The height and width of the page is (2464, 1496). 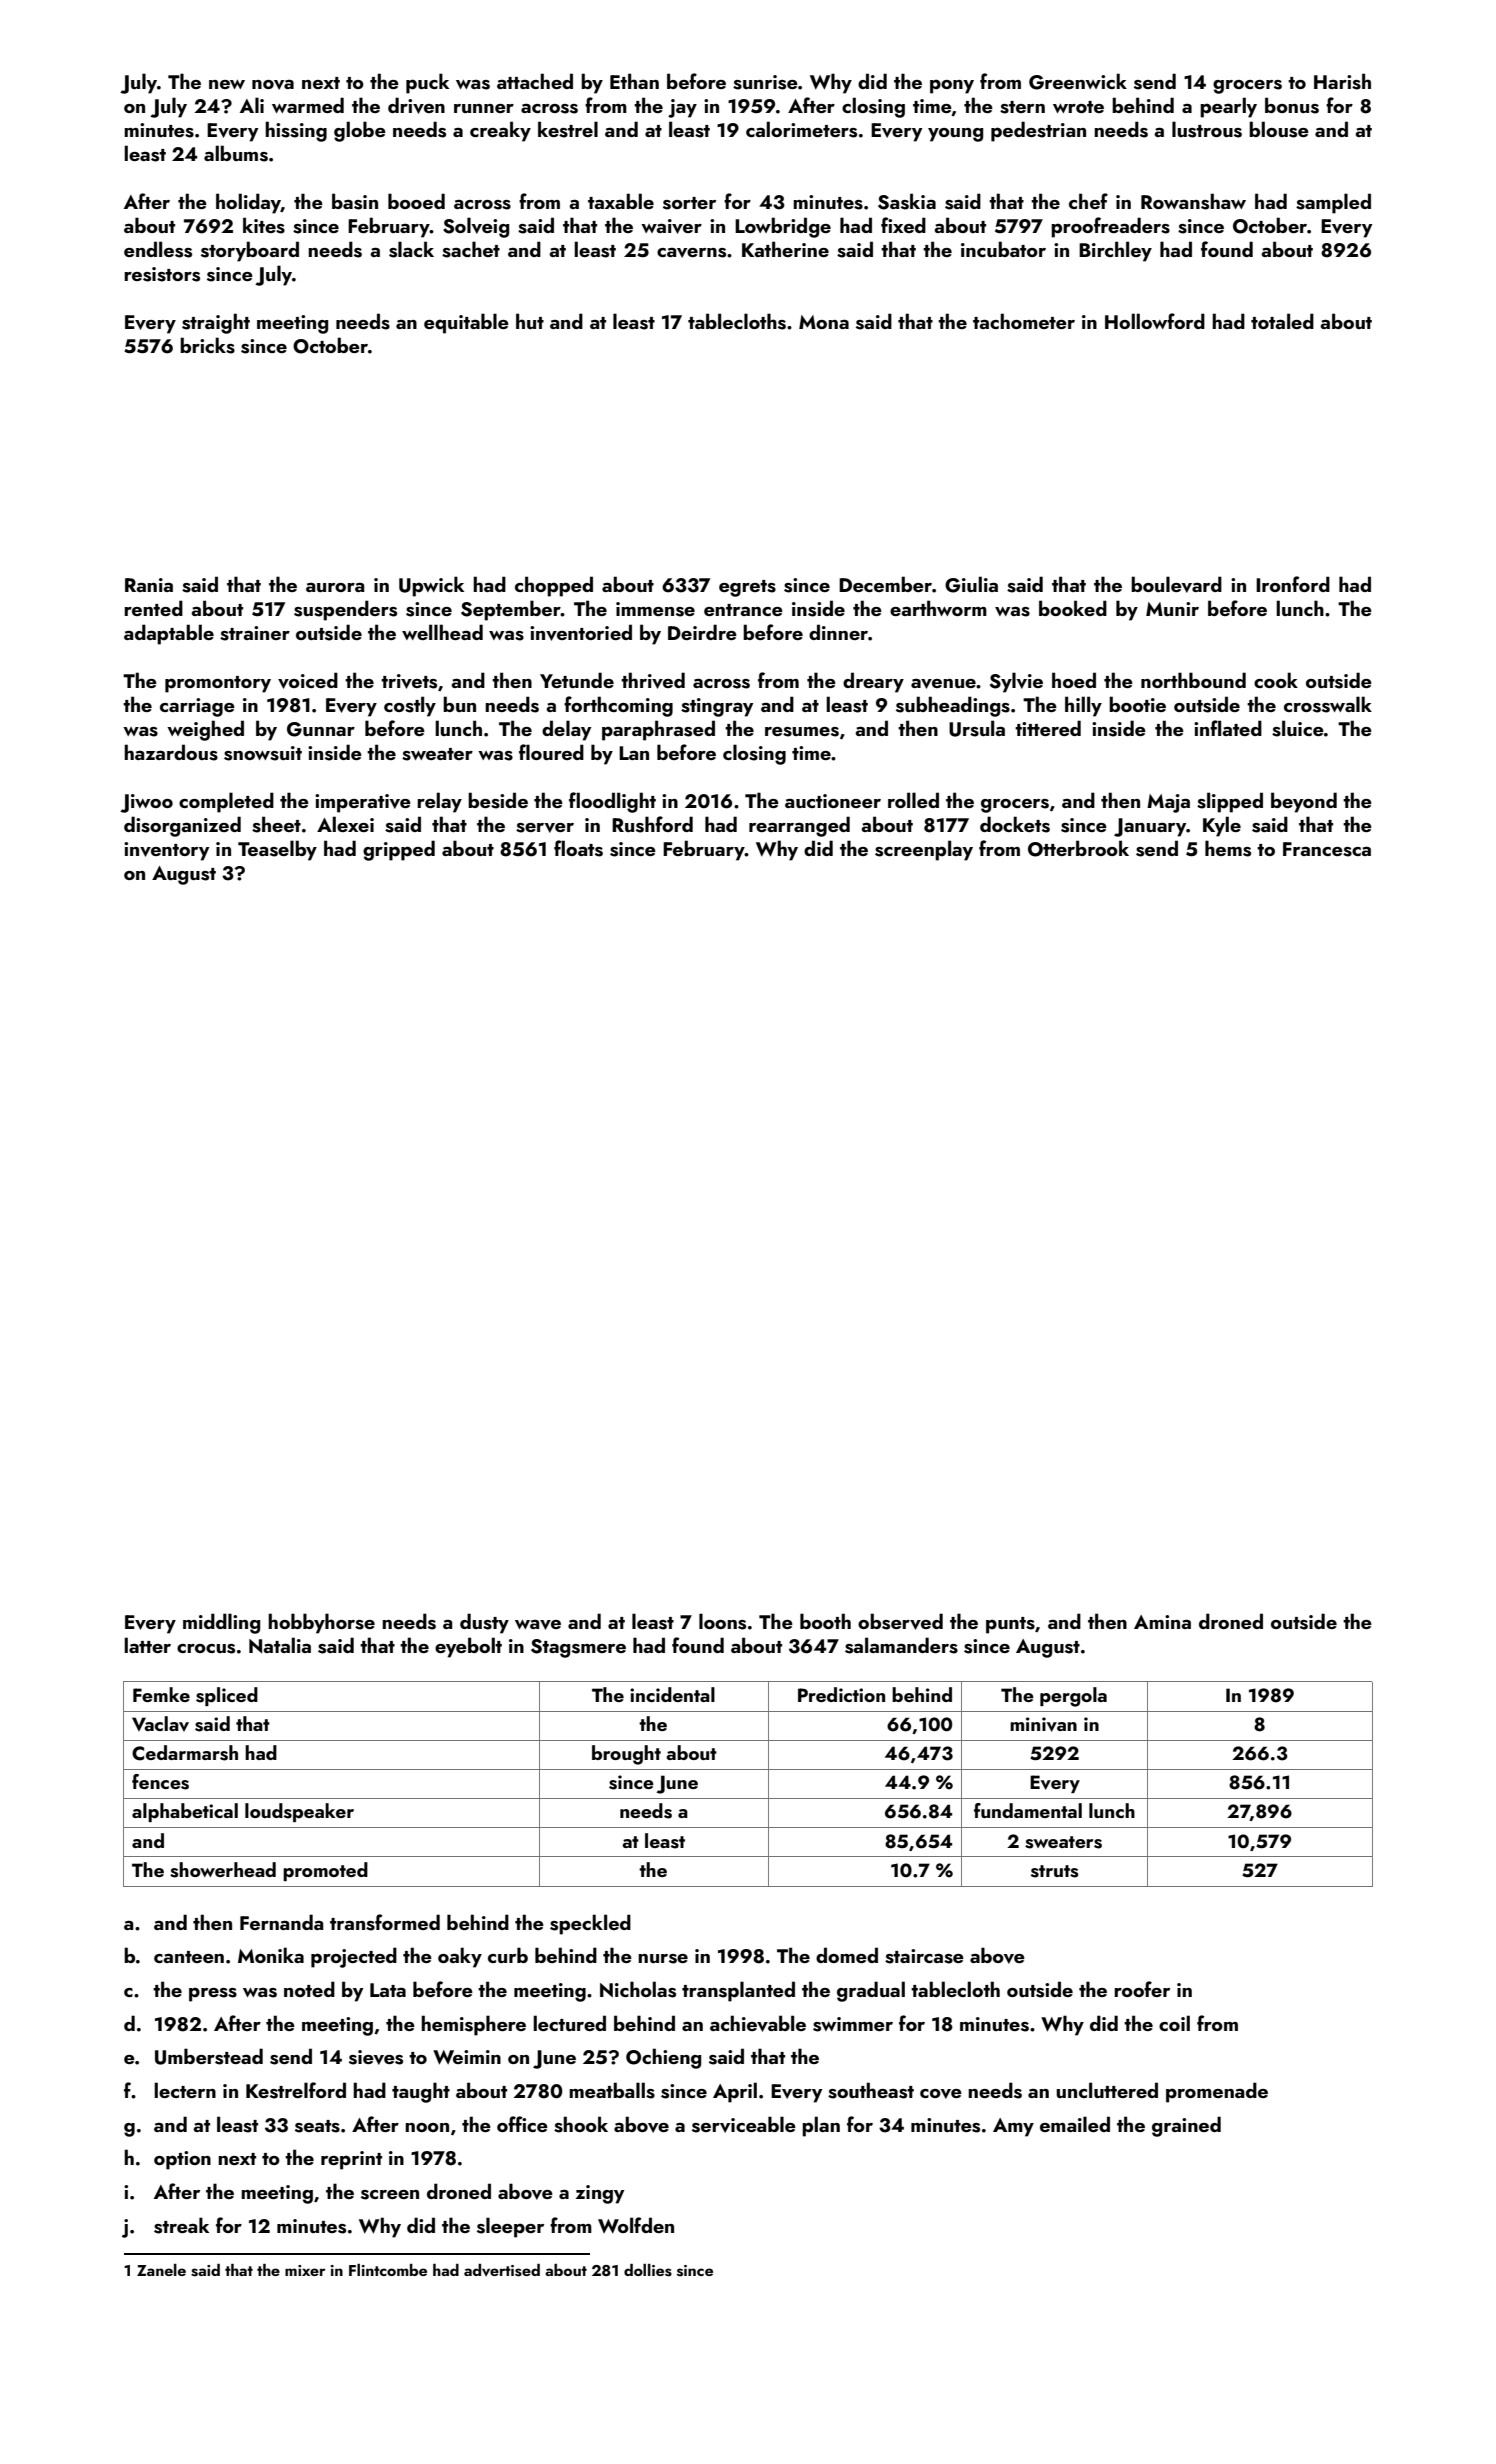 I want to click on beyond, so click(x=1304, y=802).
